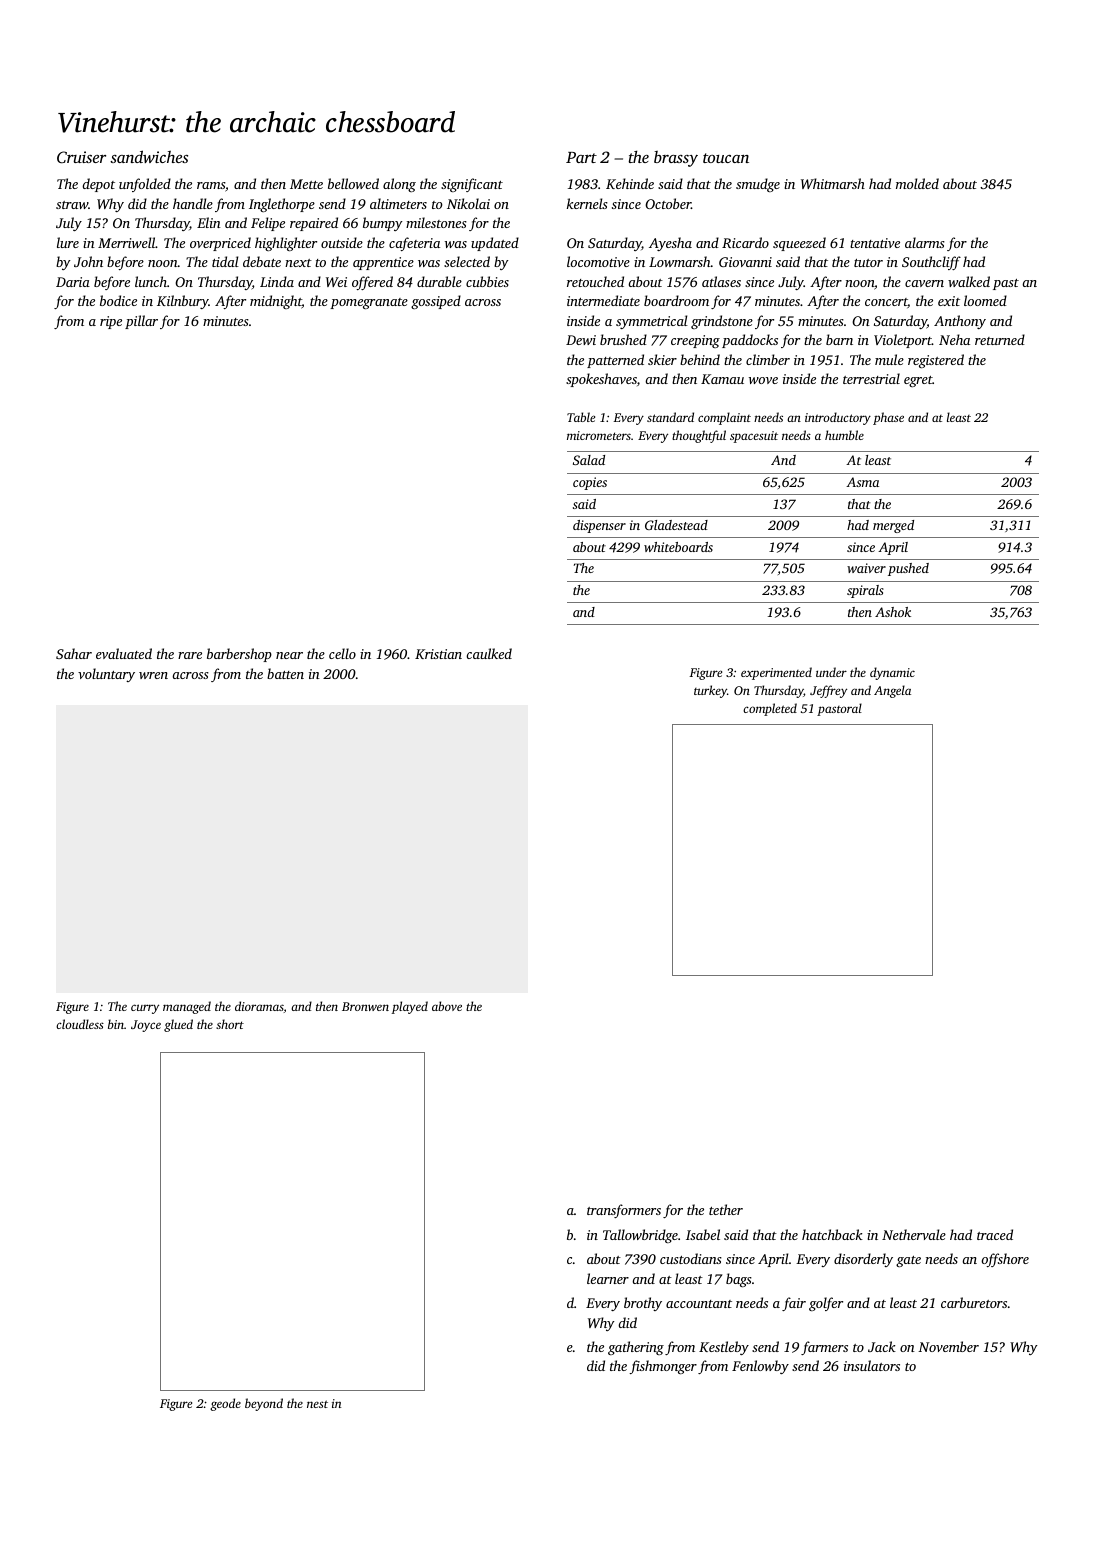 This page has width=1095, height=1548. I want to click on geode, so click(225, 1404).
